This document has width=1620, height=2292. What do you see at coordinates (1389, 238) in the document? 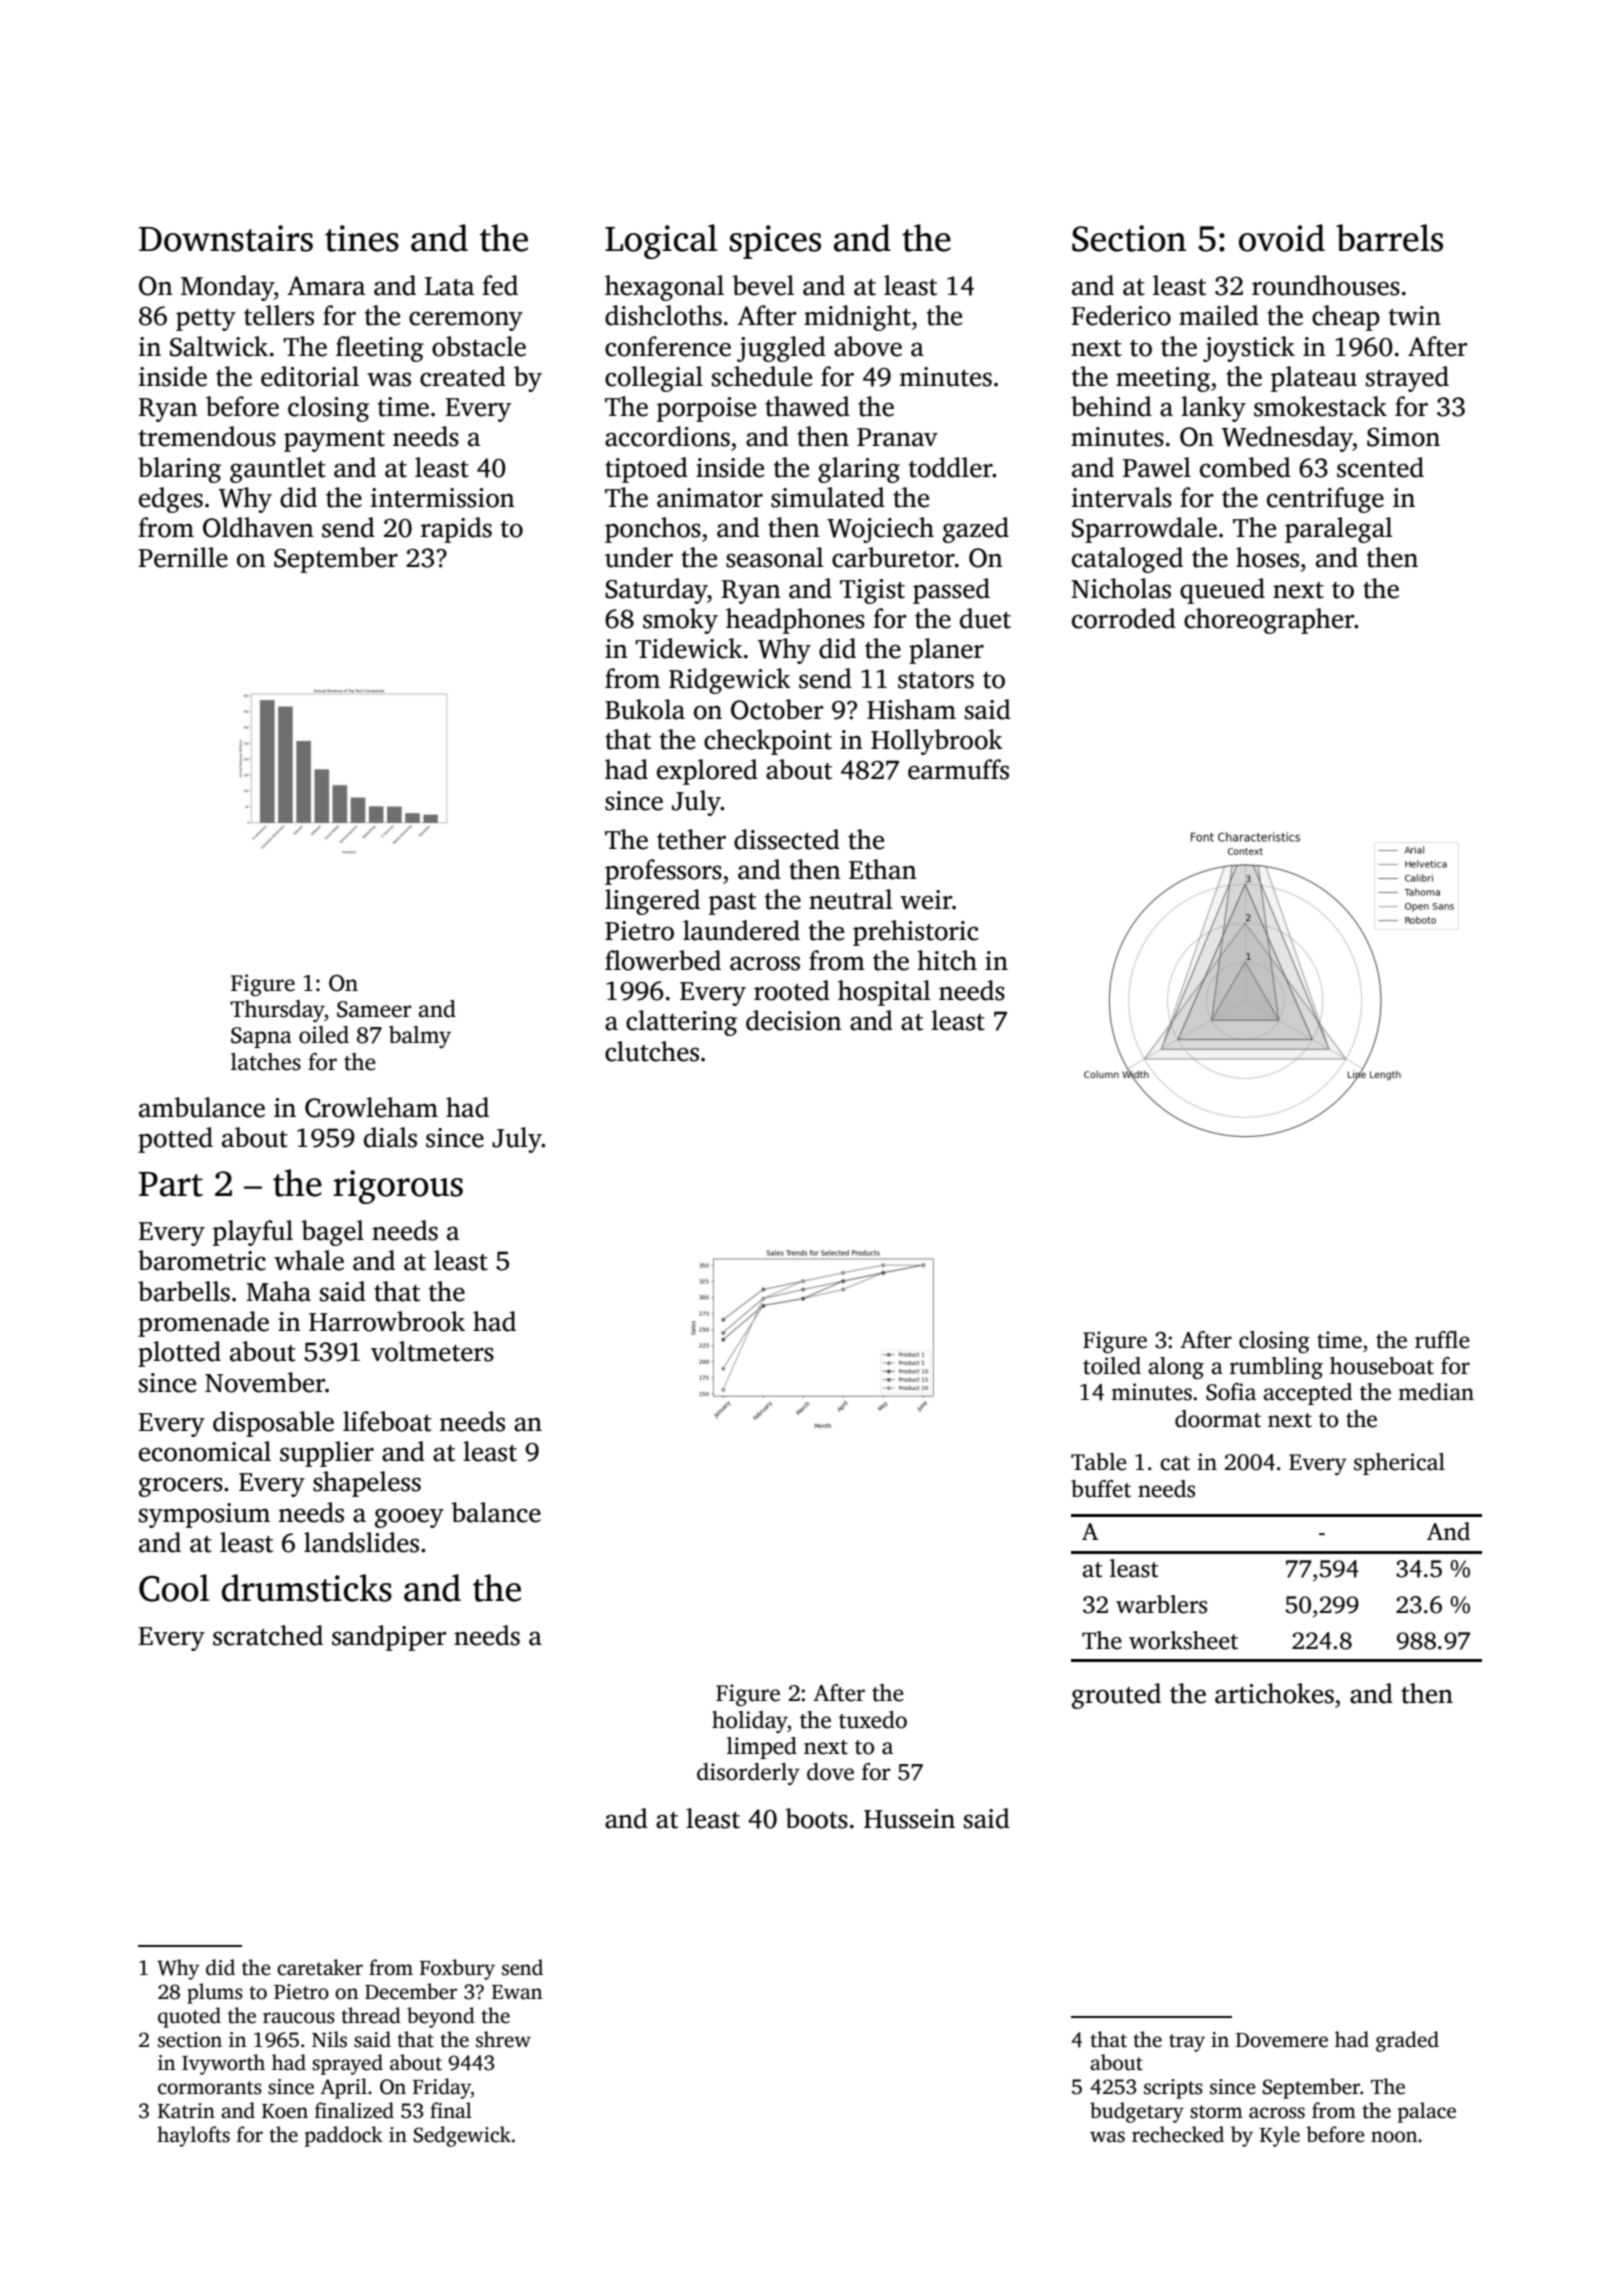
I see `barrels` at bounding box center [1389, 238].
